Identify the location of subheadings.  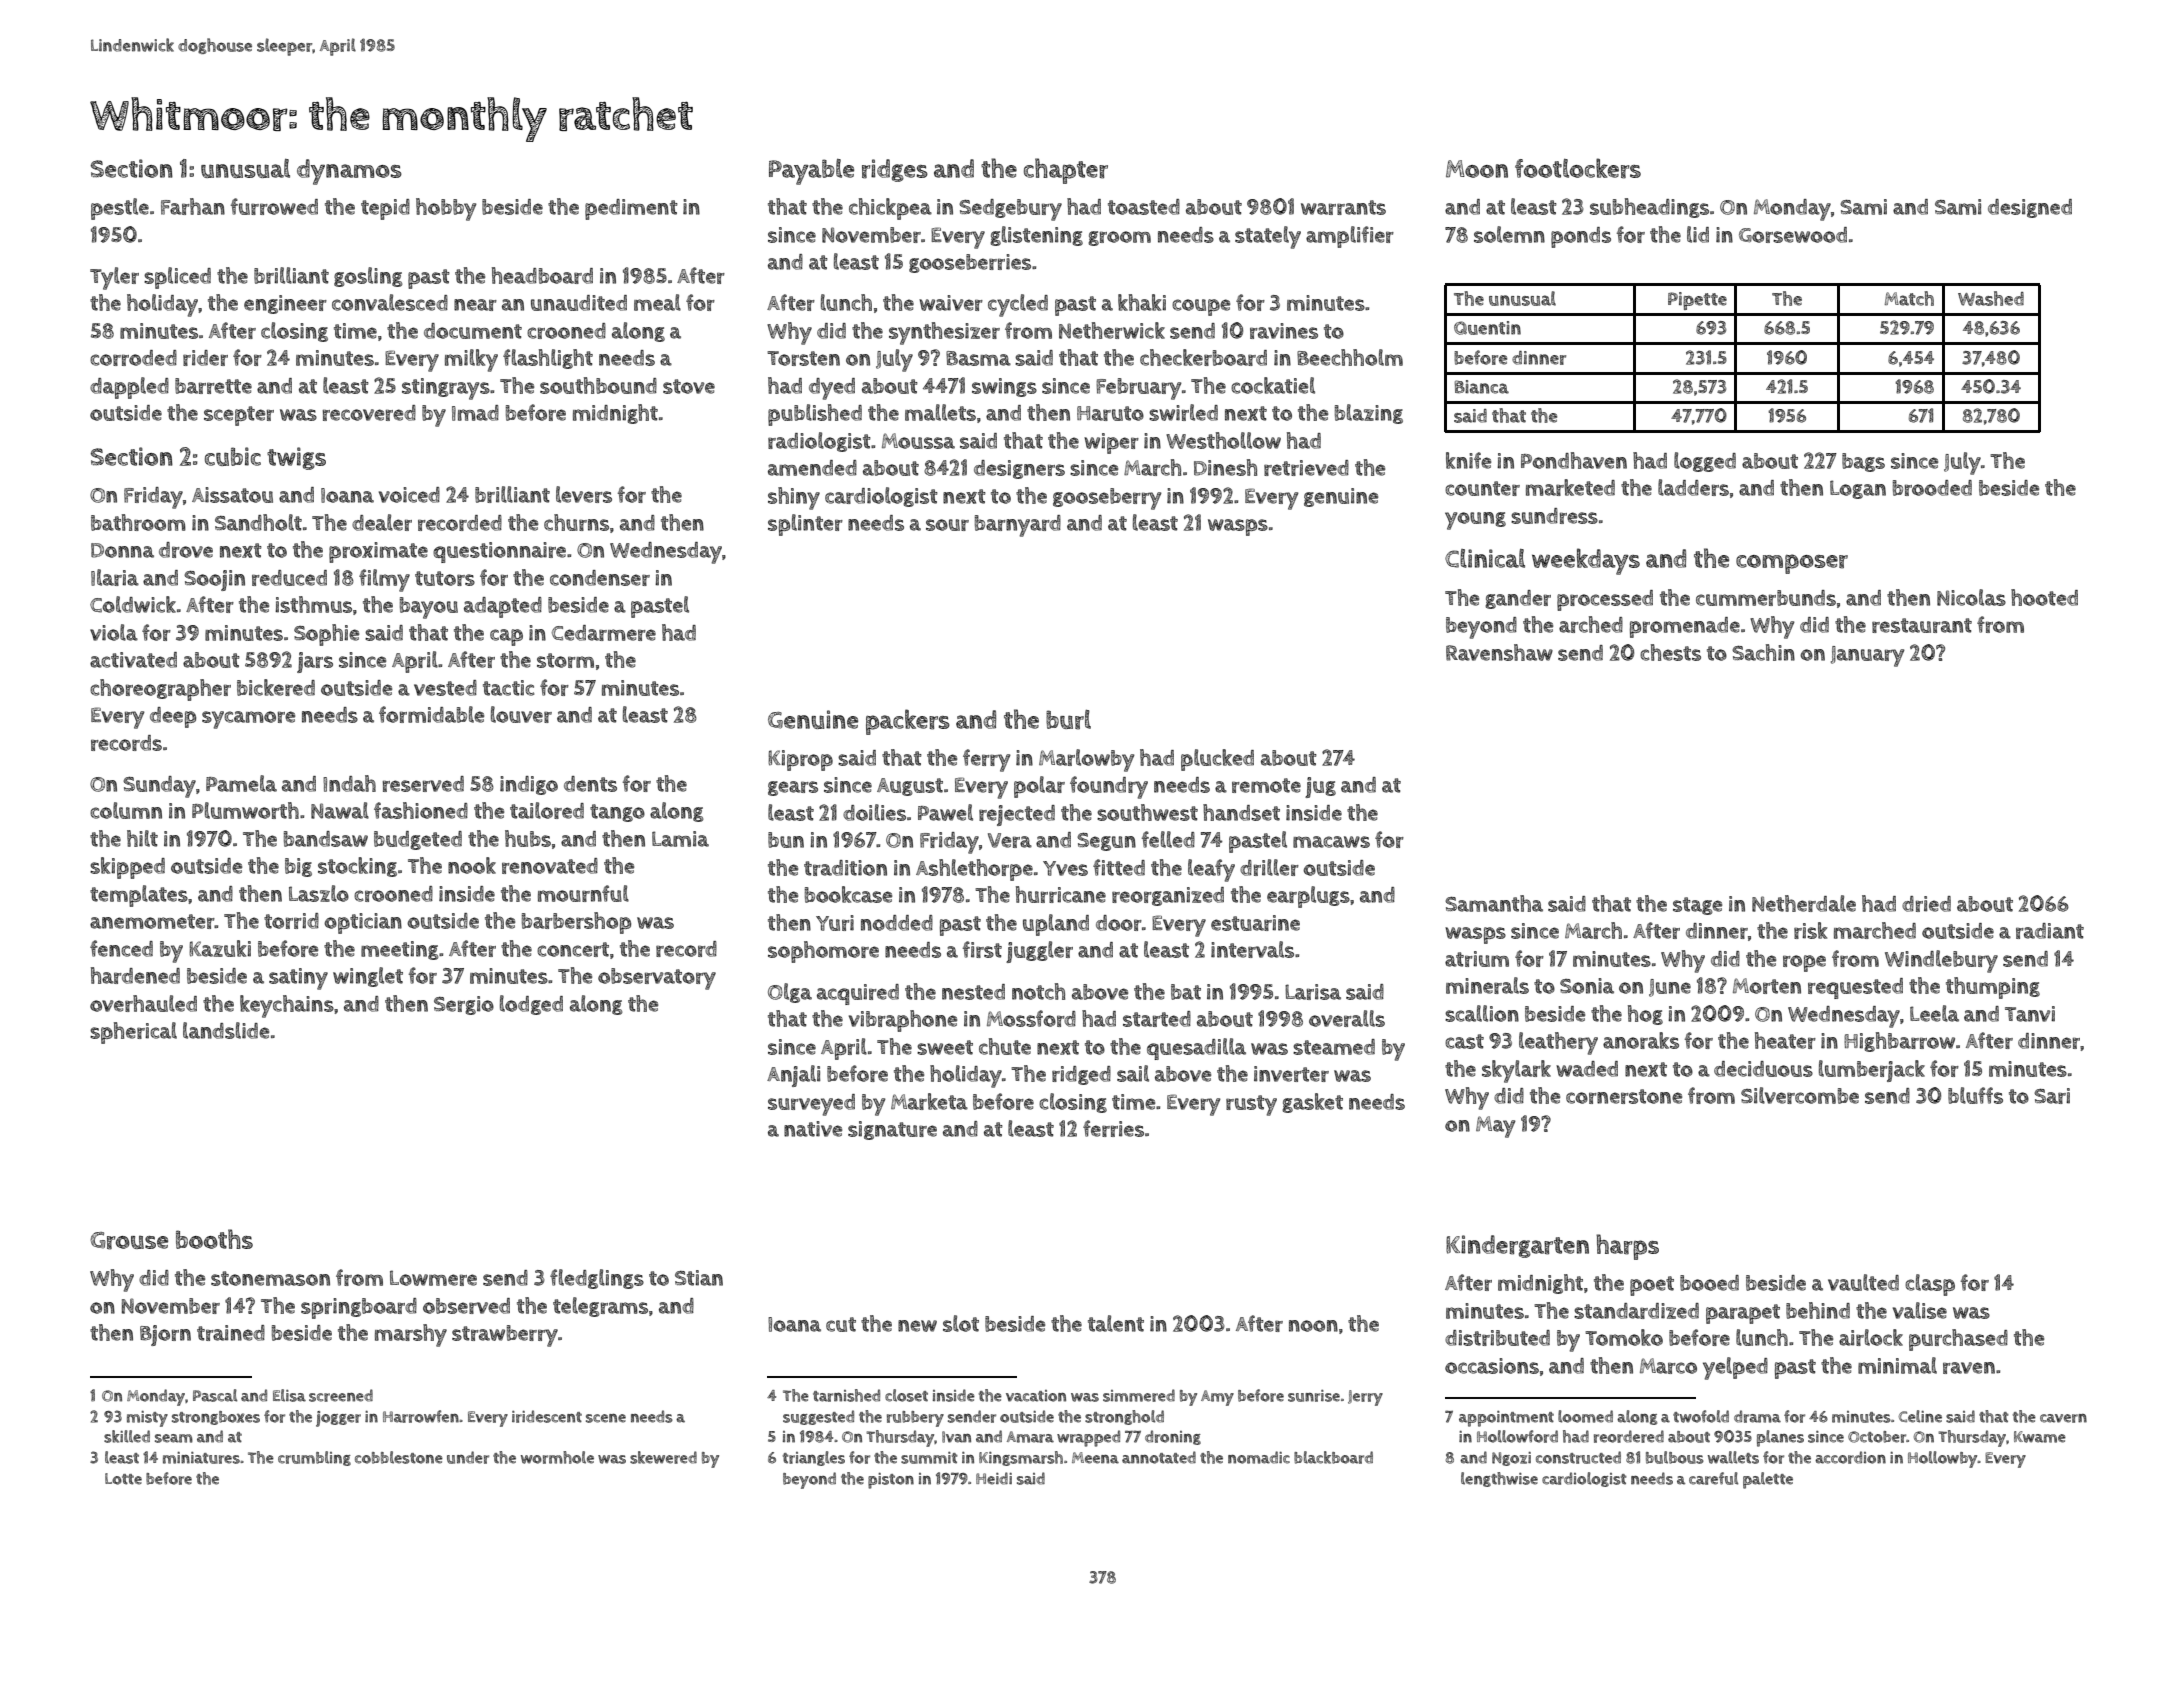
(1649, 208).
